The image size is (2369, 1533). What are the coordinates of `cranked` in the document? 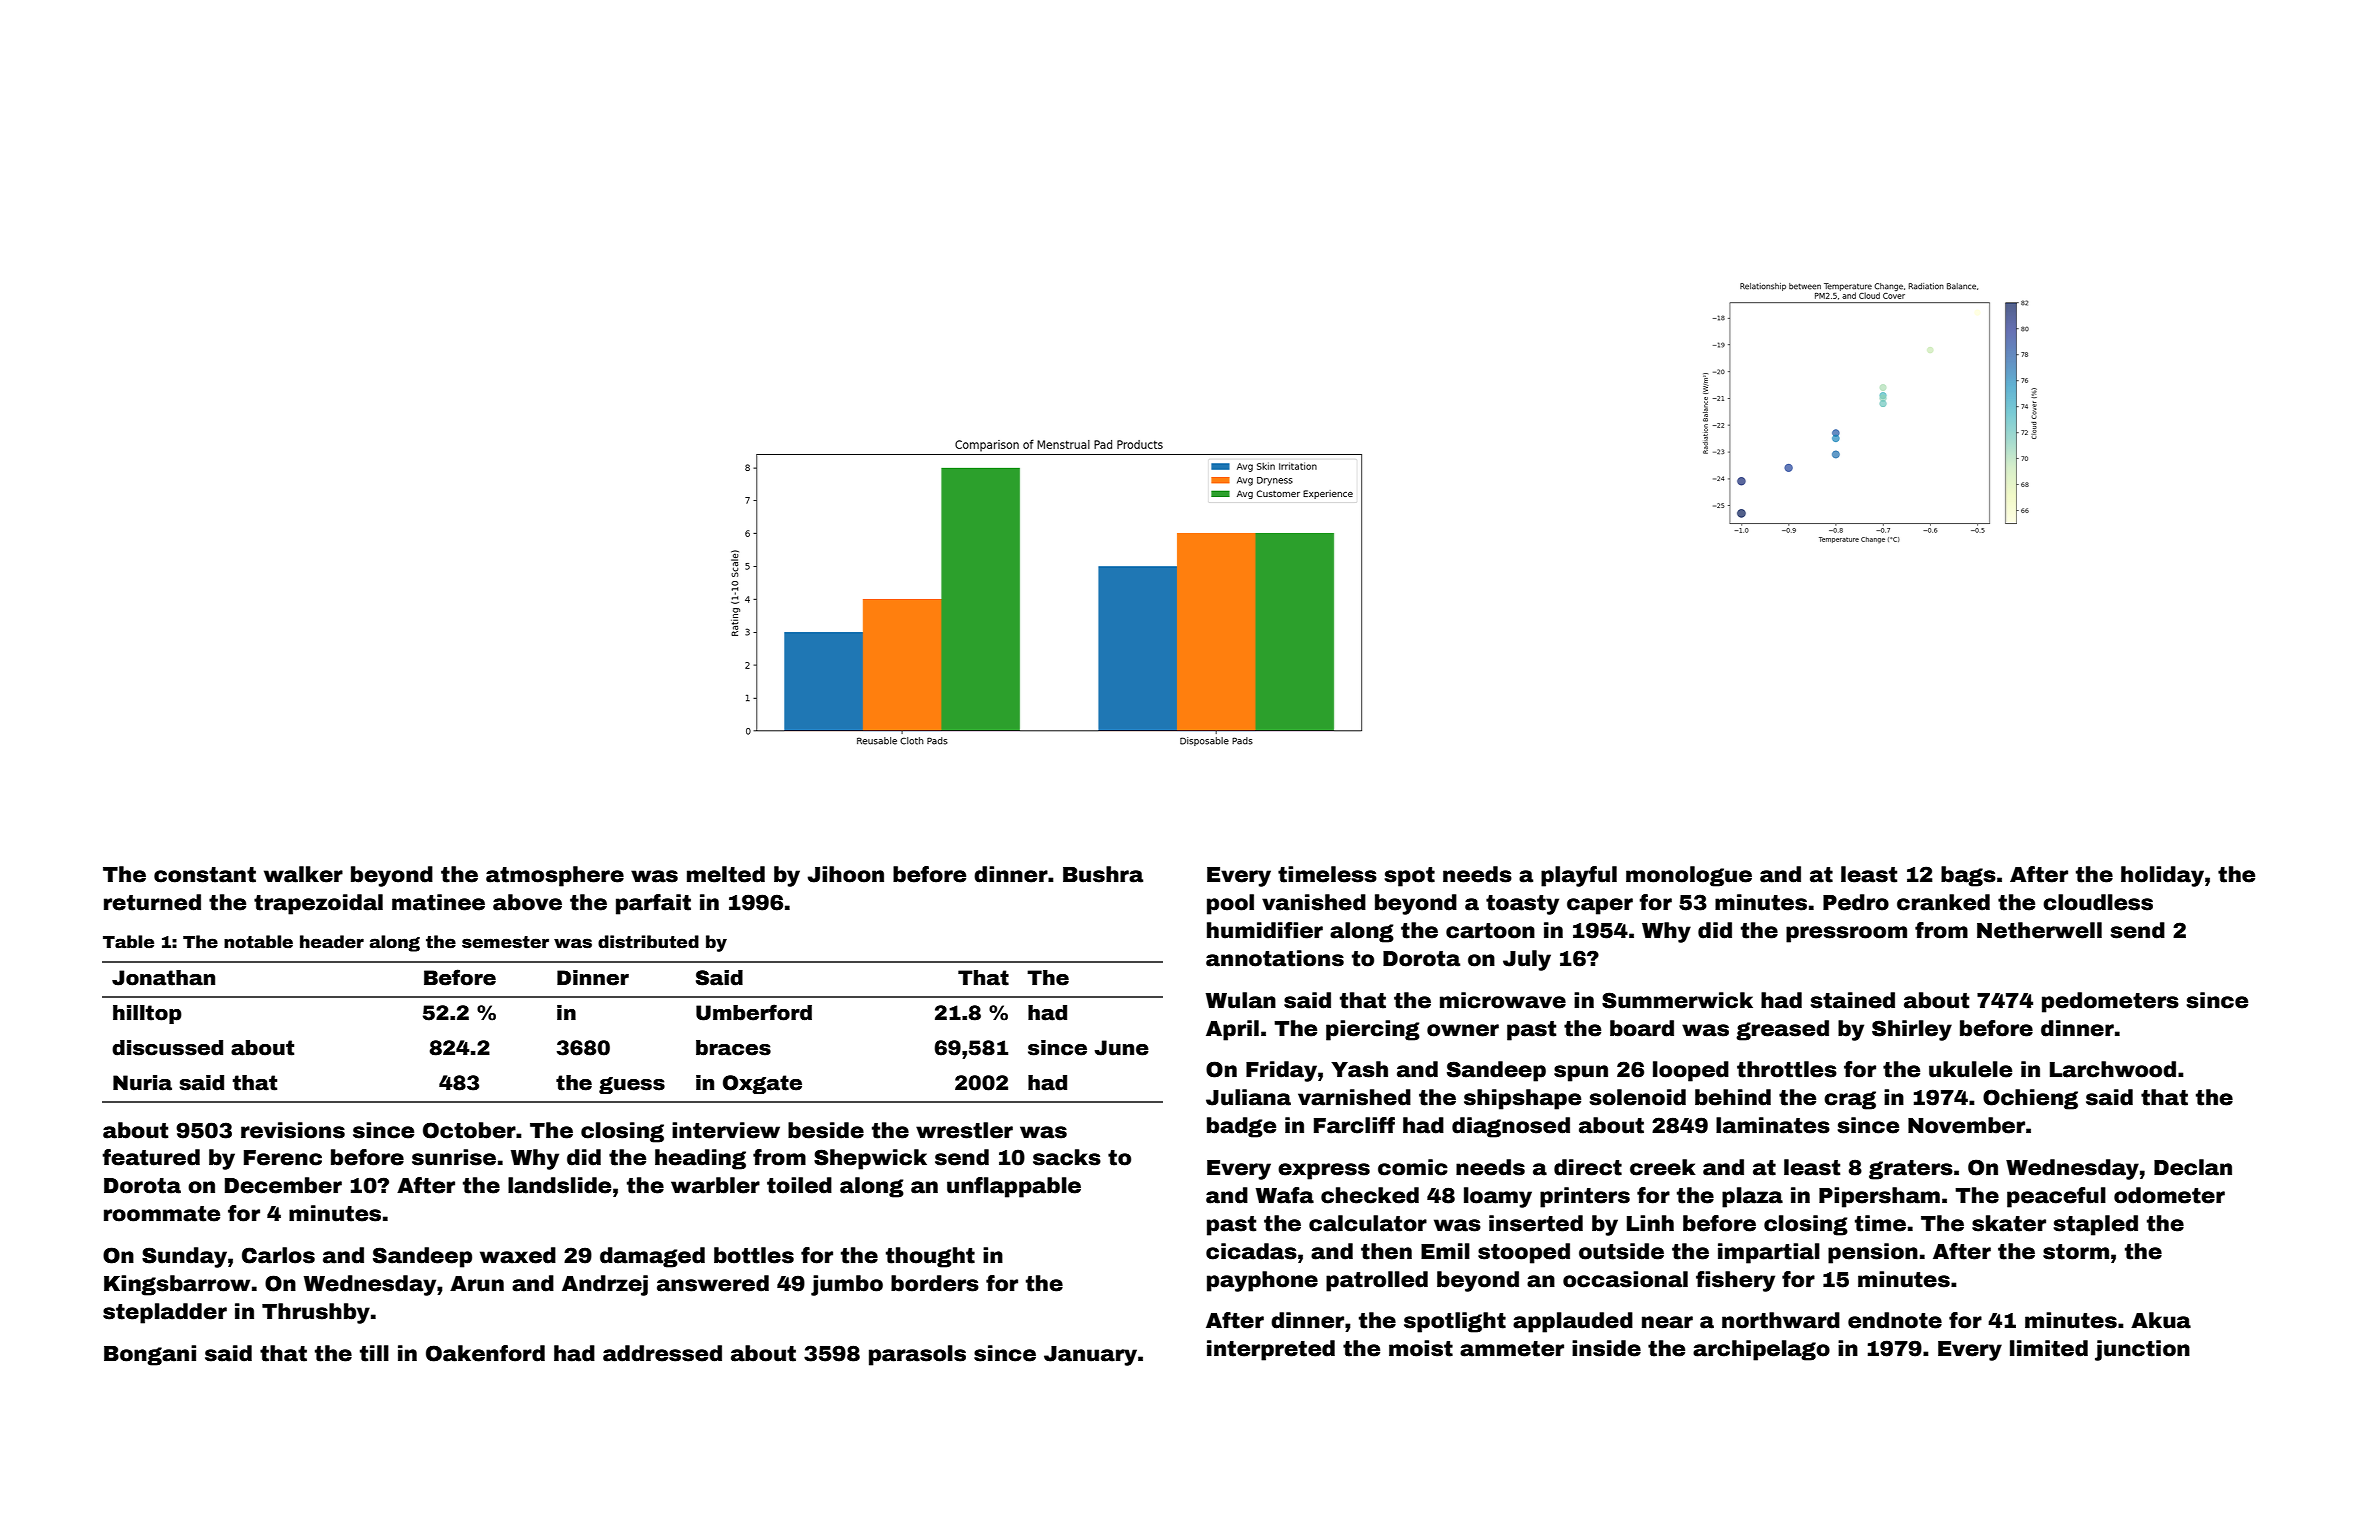 It's located at (1943, 902).
